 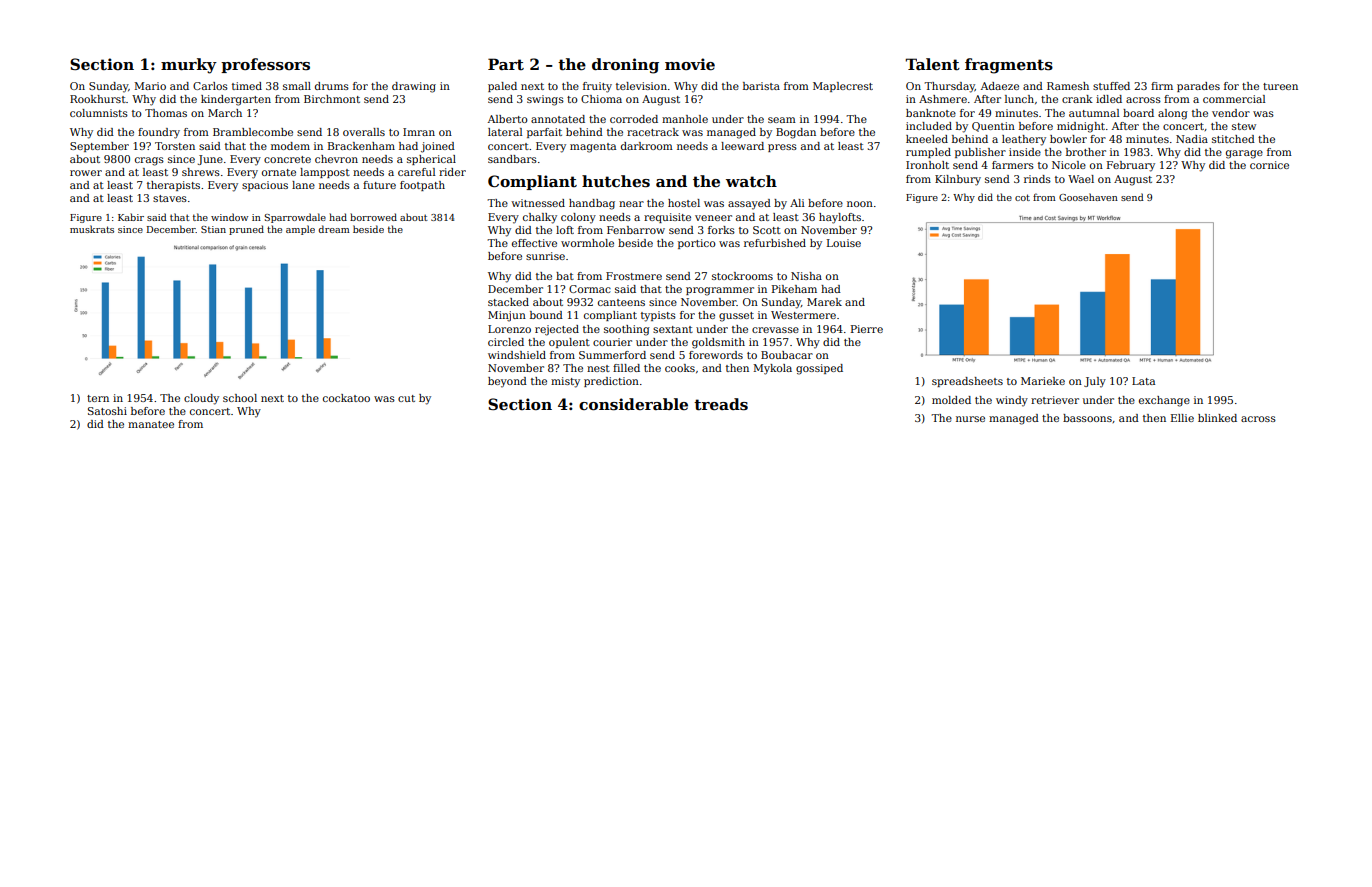 I want to click on nurse, so click(x=970, y=419).
